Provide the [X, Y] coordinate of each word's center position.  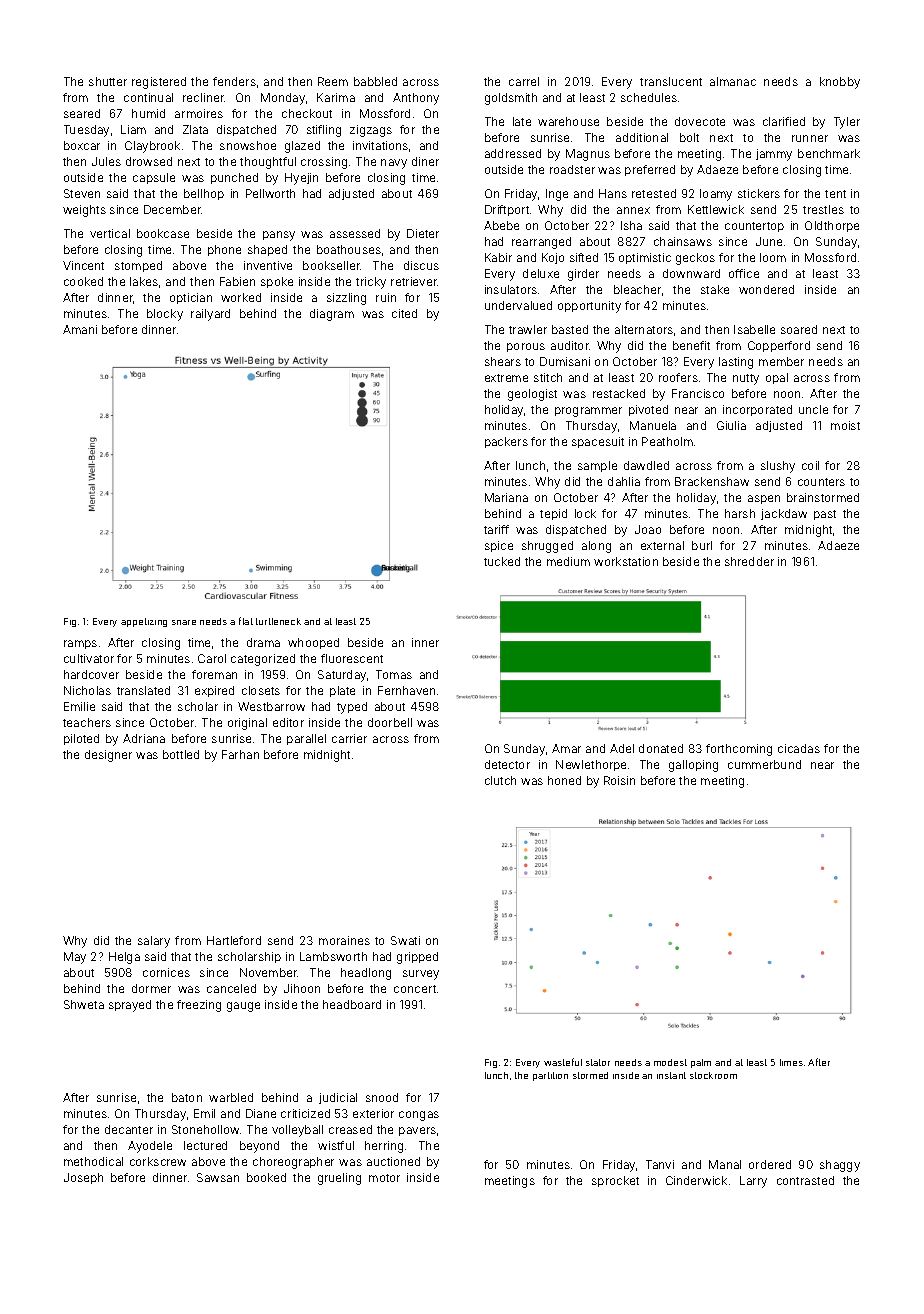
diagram [332, 315]
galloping [693, 766]
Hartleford [234, 940]
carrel [524, 81]
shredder [749, 561]
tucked [502, 561]
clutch [500, 780]
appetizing [144, 622]
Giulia [731, 425]
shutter [108, 81]
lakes [144, 281]
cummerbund [764, 764]
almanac [733, 81]
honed [564, 780]
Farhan [240, 754]
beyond [259, 1147]
